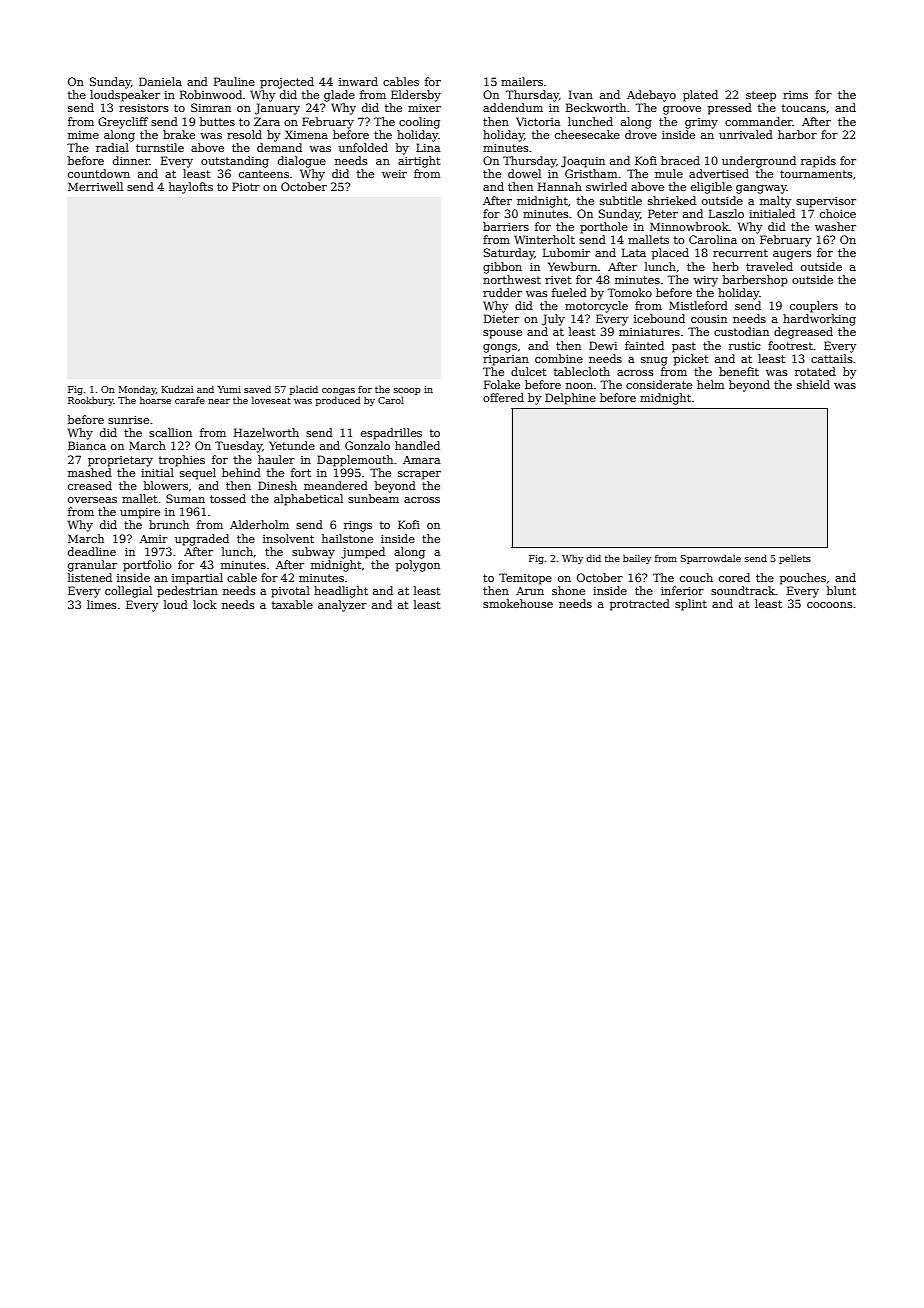 The image size is (924, 1308). What do you see at coordinates (234, 81) in the screenshot?
I see `Pauline` at bounding box center [234, 81].
